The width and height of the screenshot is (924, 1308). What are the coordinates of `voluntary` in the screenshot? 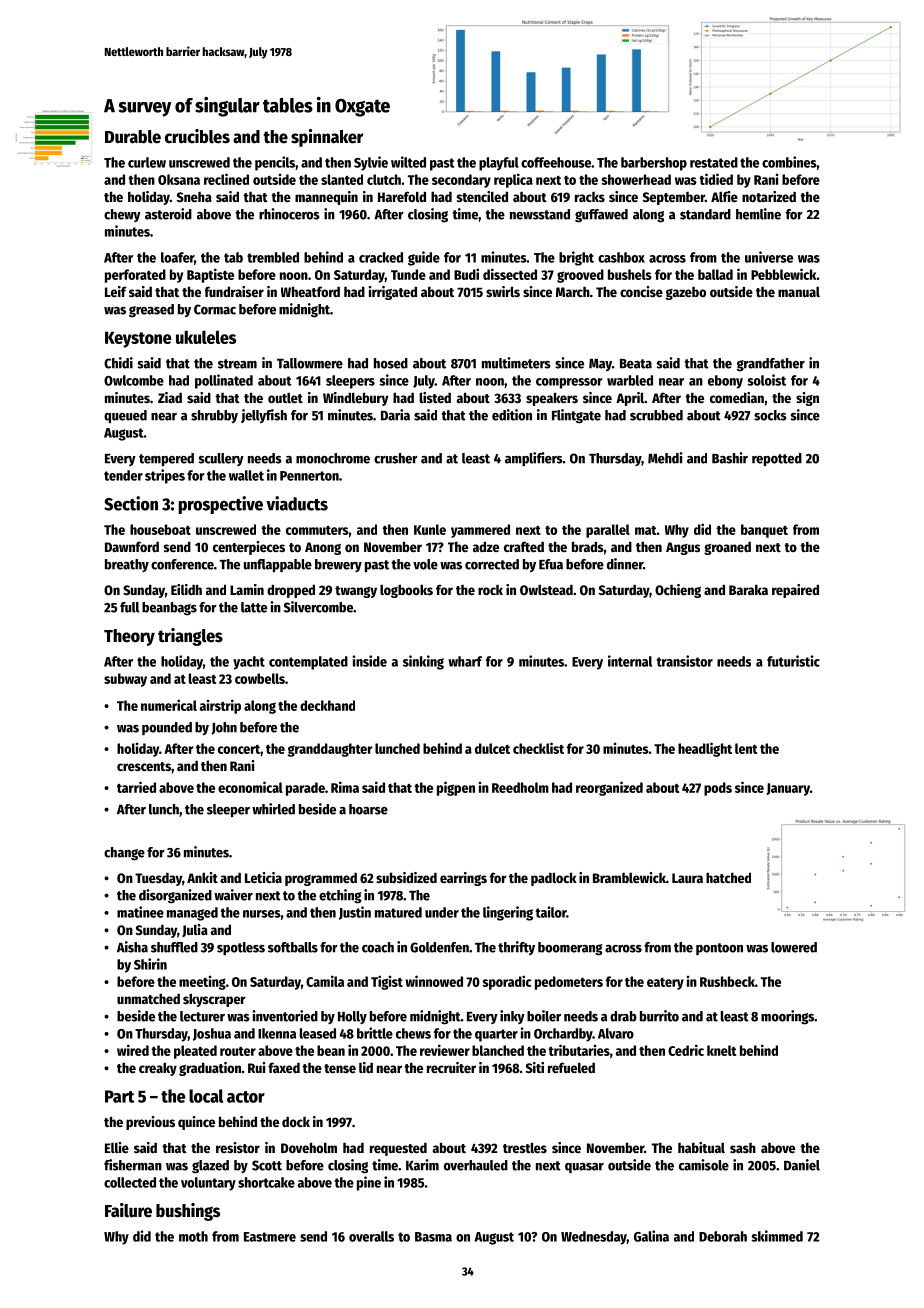 It's located at (208, 1184).
